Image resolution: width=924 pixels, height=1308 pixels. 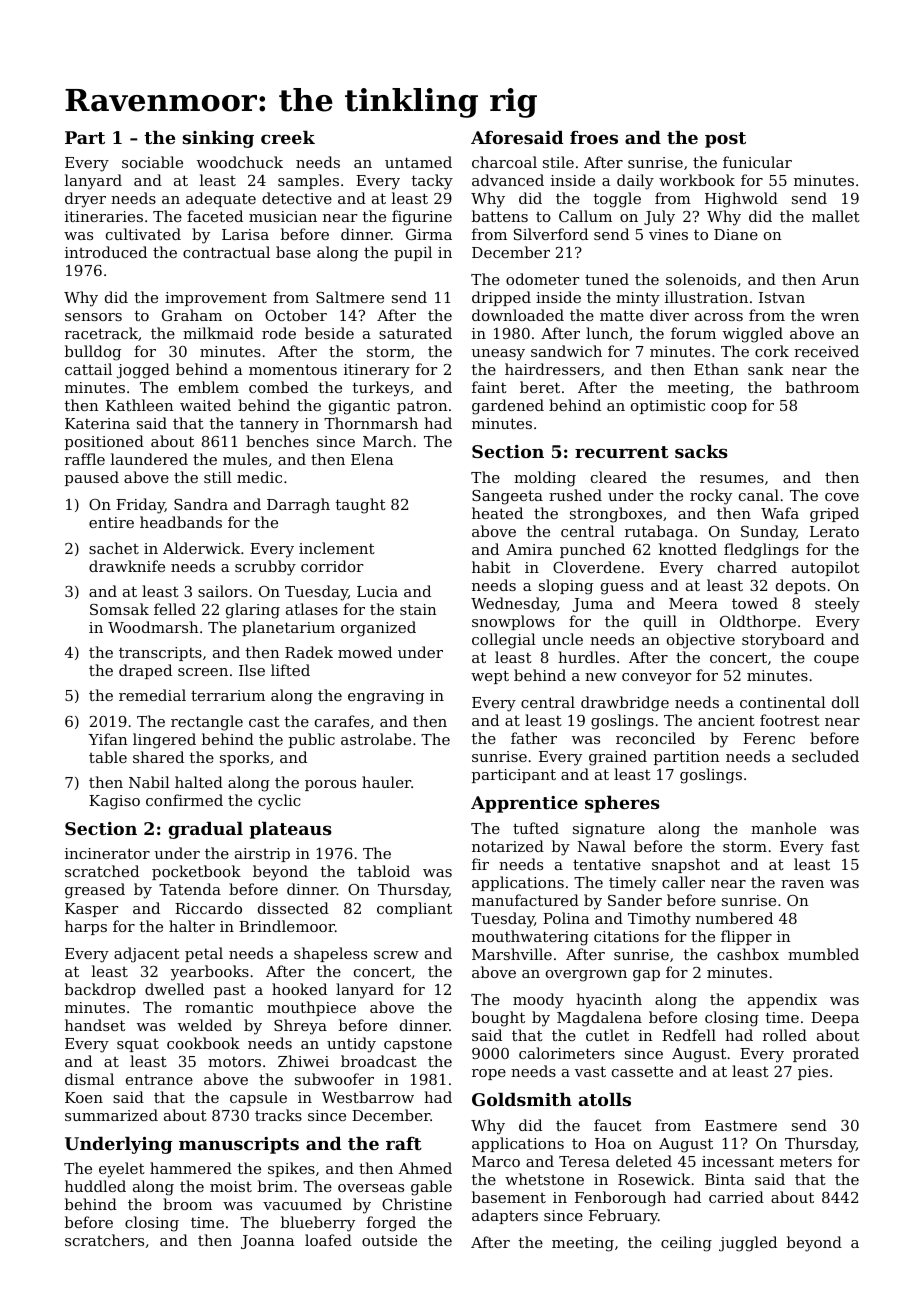 What do you see at coordinates (508, 846) in the image?
I see `notarized` at bounding box center [508, 846].
